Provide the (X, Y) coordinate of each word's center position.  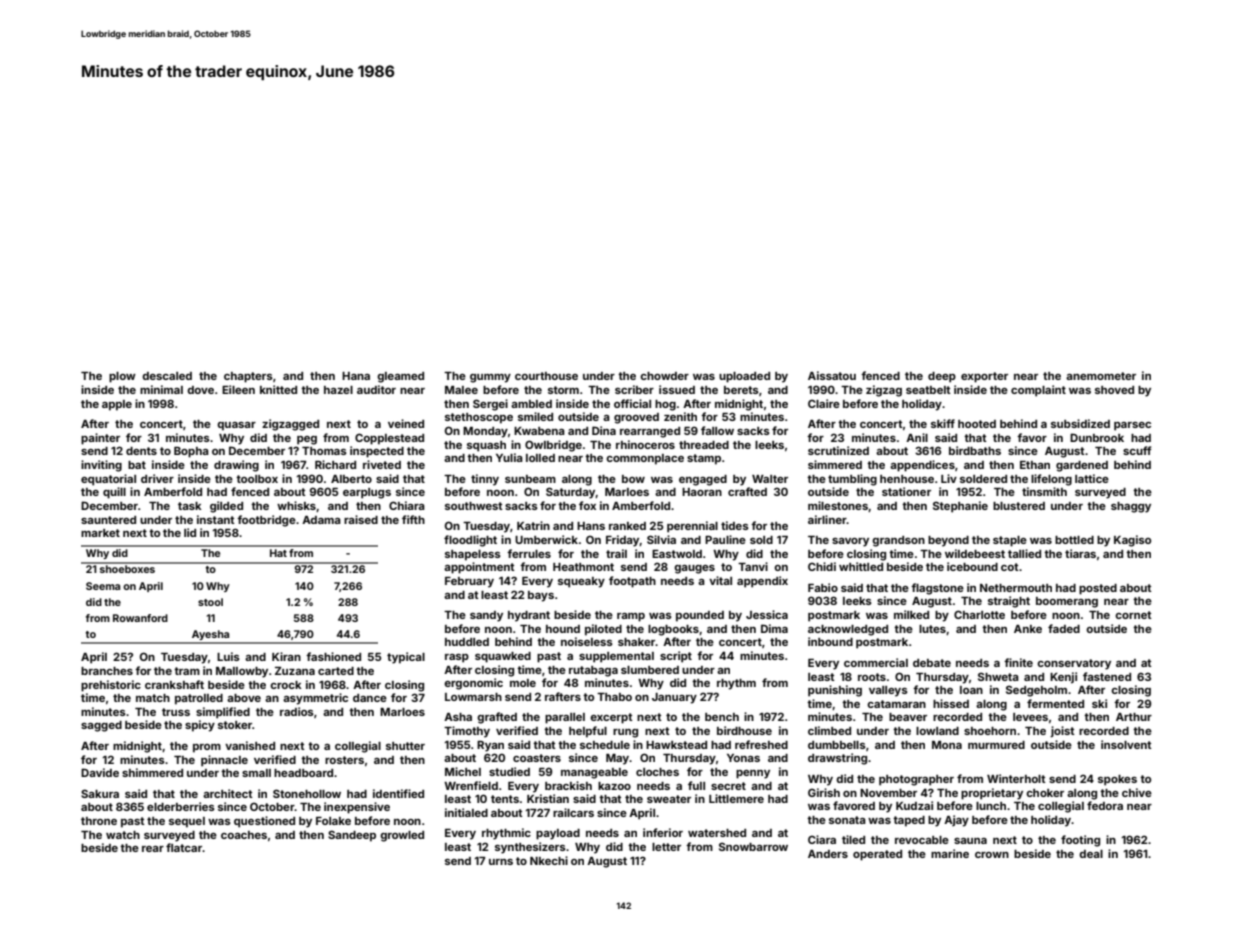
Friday (623, 541)
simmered (835, 464)
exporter (984, 377)
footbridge (266, 521)
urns (501, 862)
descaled (167, 376)
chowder (664, 376)
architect (228, 793)
